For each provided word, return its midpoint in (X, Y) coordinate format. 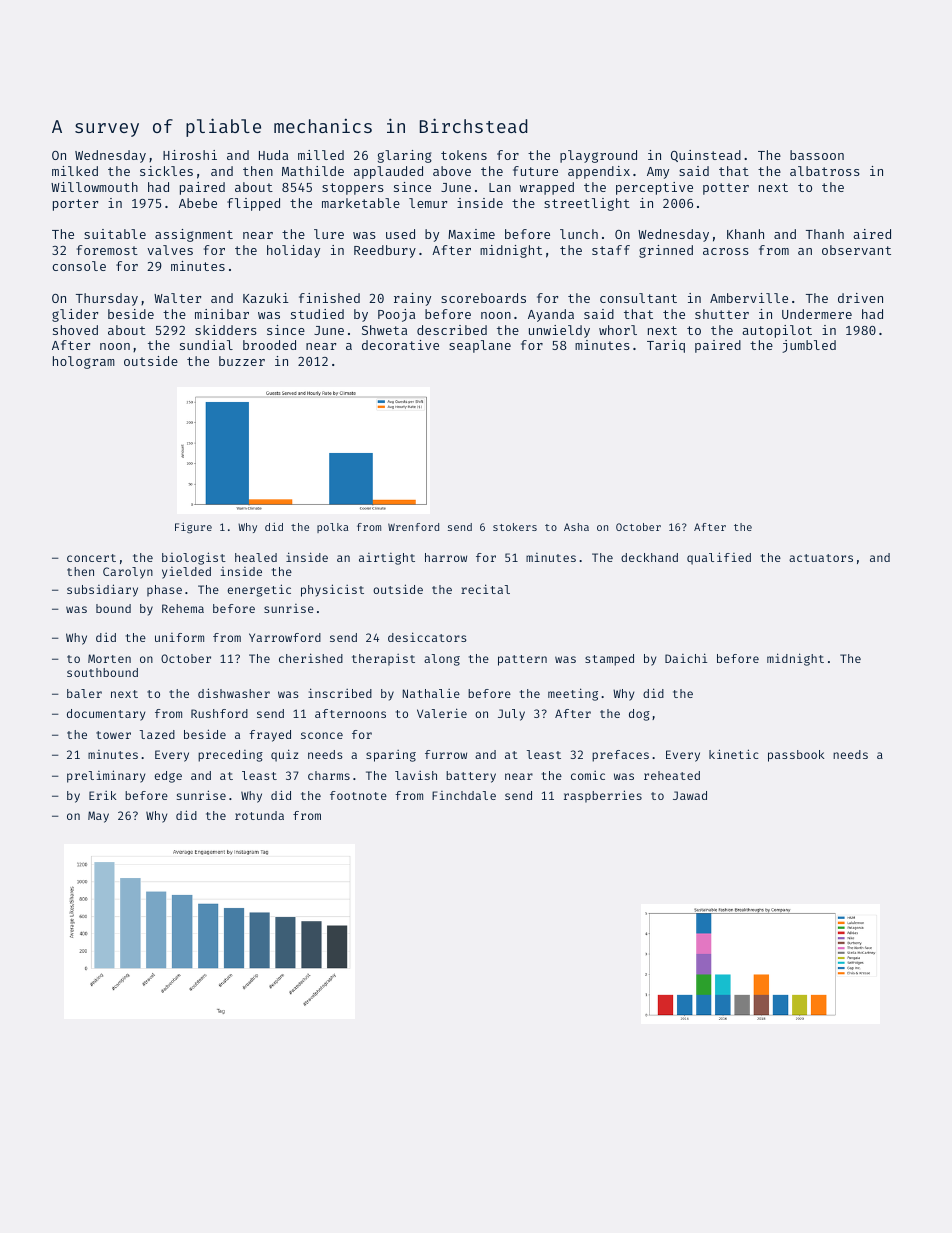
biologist (194, 558)
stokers (515, 527)
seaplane (480, 346)
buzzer (242, 361)
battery (471, 777)
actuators (821, 558)
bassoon (817, 155)
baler (84, 693)
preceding (230, 756)
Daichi (686, 658)
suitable (115, 234)
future (535, 171)
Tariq (666, 346)
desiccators (427, 637)
